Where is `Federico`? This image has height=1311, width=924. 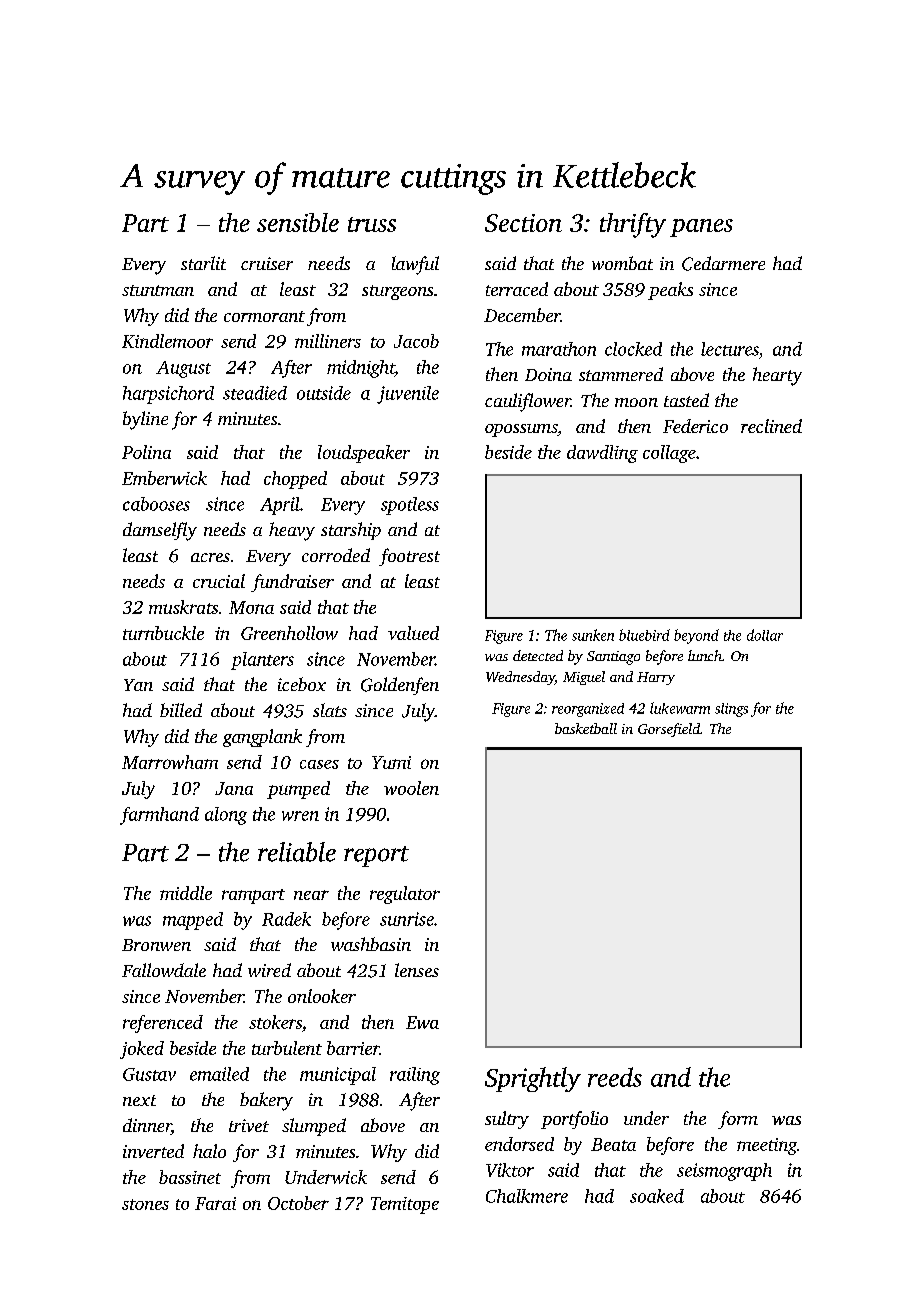
Federico is located at coordinates (695, 426).
